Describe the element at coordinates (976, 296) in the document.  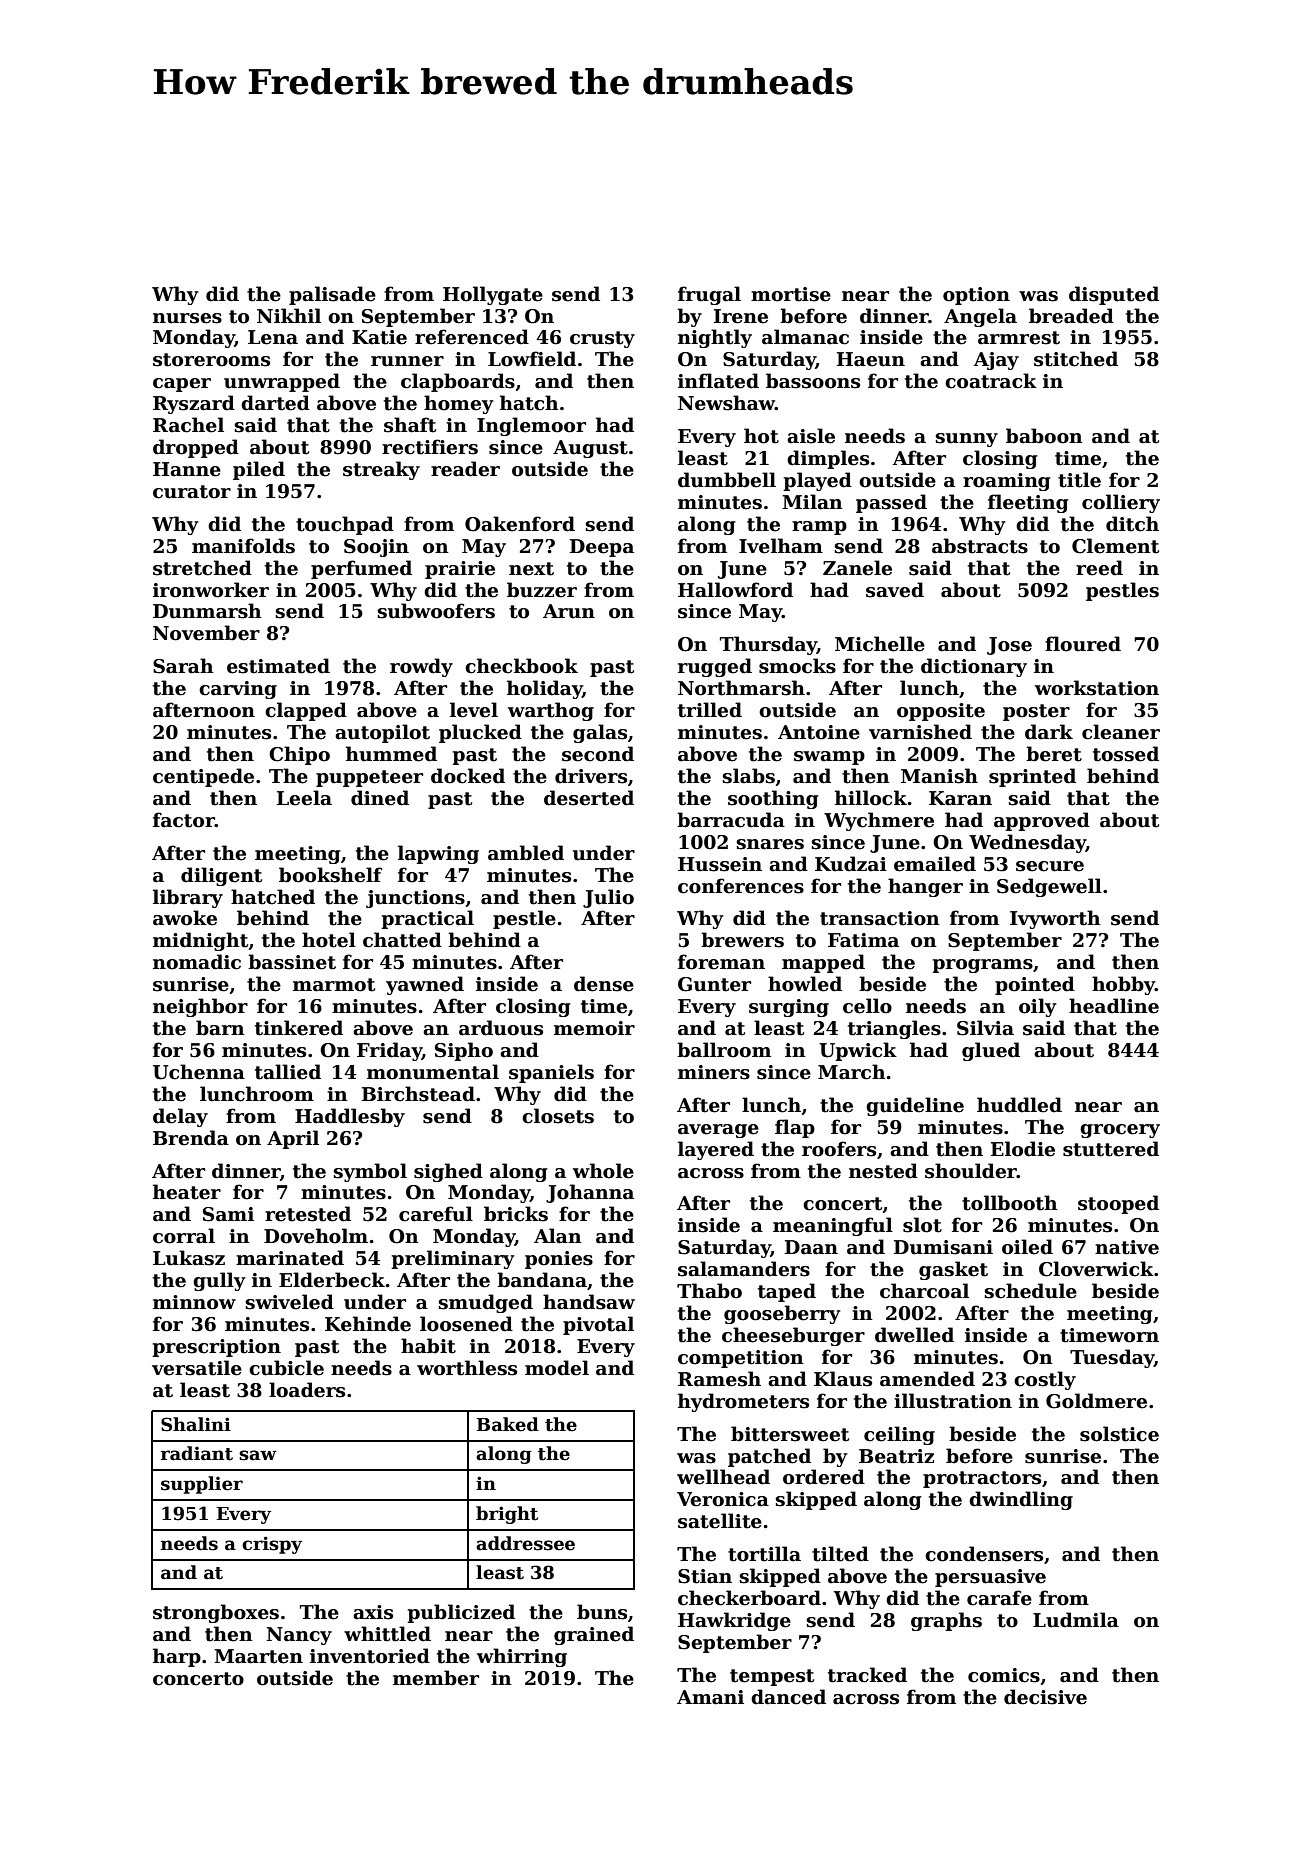
I see `option` at that location.
